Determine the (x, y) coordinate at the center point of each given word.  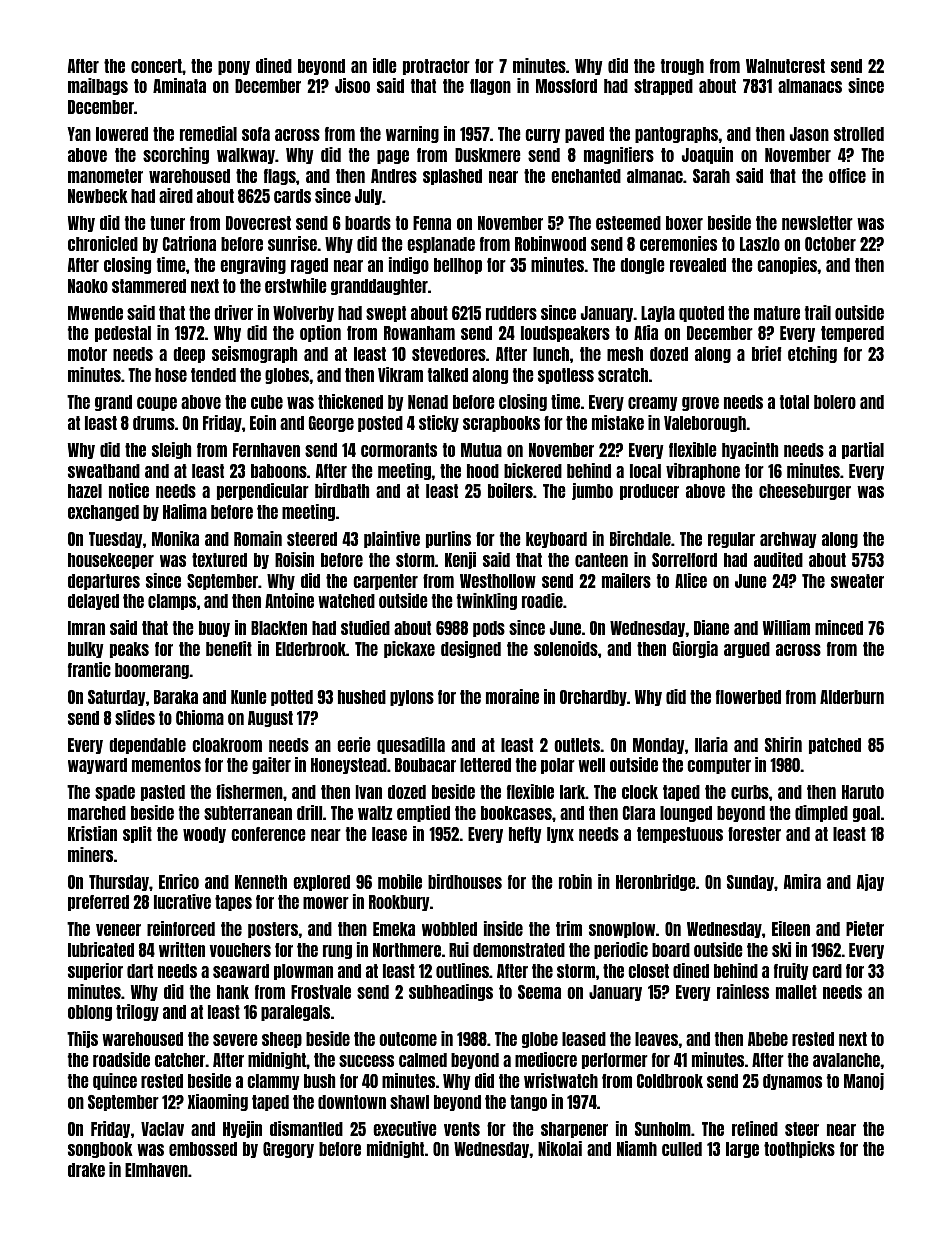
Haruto (863, 792)
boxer (684, 223)
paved (584, 135)
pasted (163, 793)
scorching (176, 155)
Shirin (783, 744)
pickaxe (409, 649)
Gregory (288, 1150)
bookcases (516, 813)
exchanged (103, 513)
